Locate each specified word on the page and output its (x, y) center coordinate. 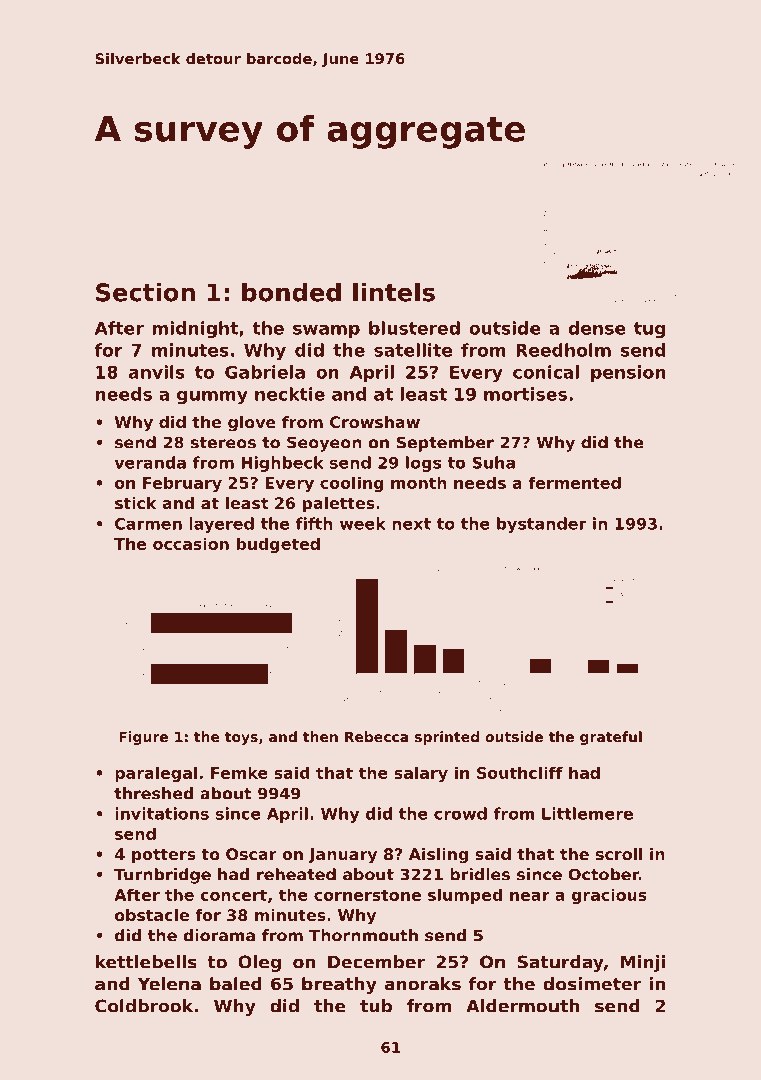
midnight (195, 329)
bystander (542, 525)
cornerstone (367, 895)
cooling (352, 484)
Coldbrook (144, 1006)
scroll (619, 854)
